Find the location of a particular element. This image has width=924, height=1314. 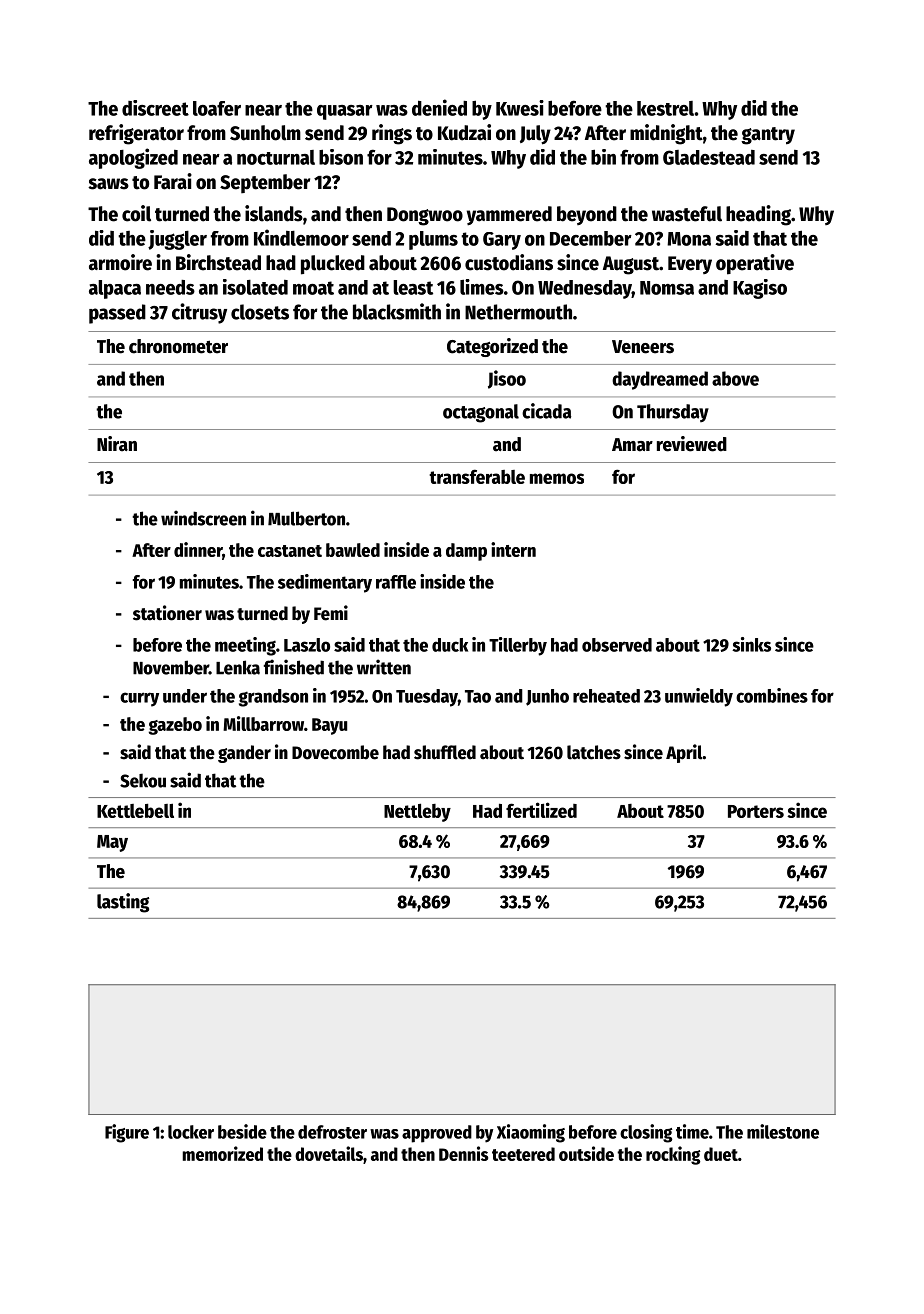

Kagiso is located at coordinates (760, 289).
